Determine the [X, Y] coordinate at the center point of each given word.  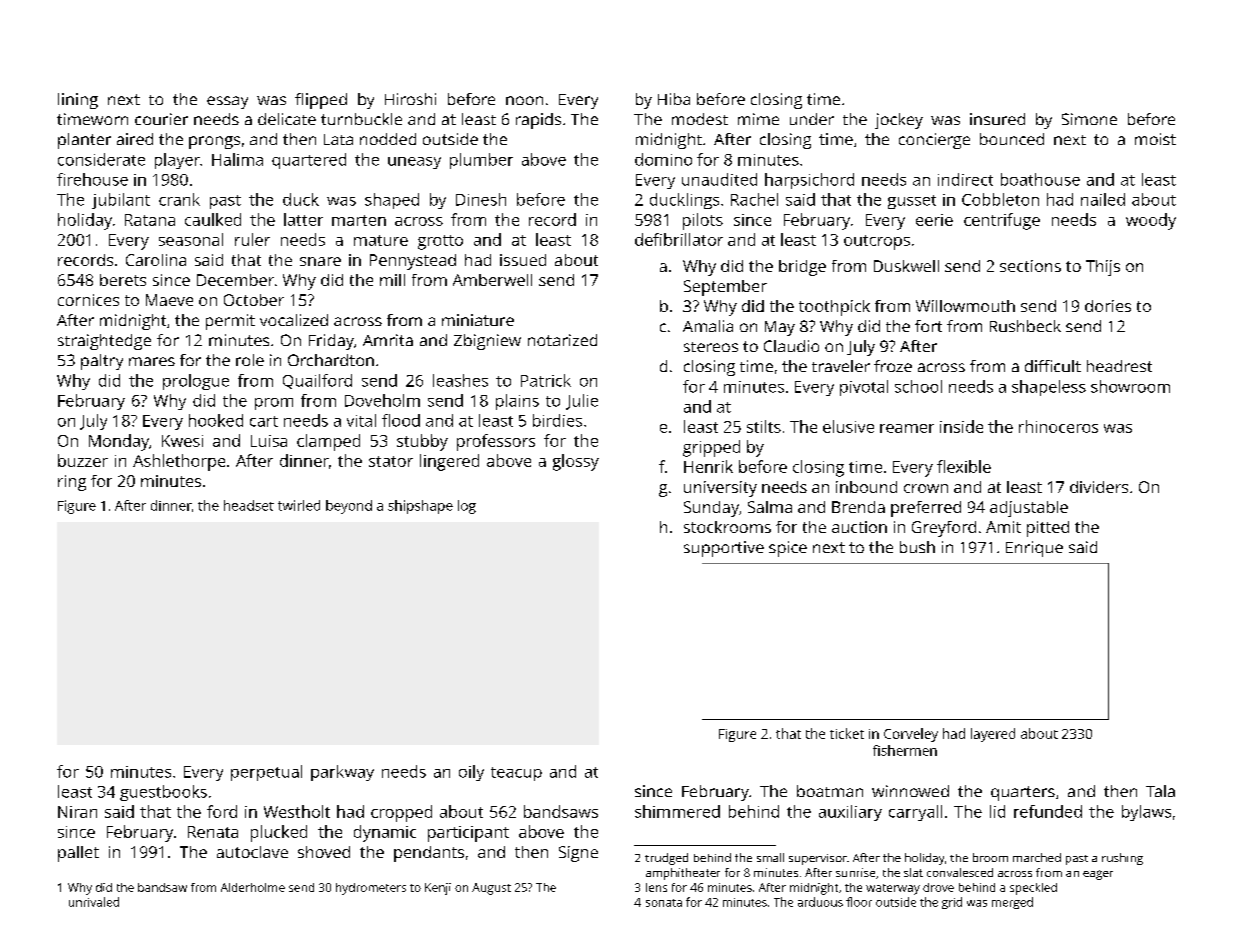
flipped [321, 101]
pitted [1048, 529]
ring [72, 483]
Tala [1160, 791]
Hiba [674, 99]
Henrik [708, 466]
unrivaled [94, 902]
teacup [516, 774]
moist [1155, 139]
